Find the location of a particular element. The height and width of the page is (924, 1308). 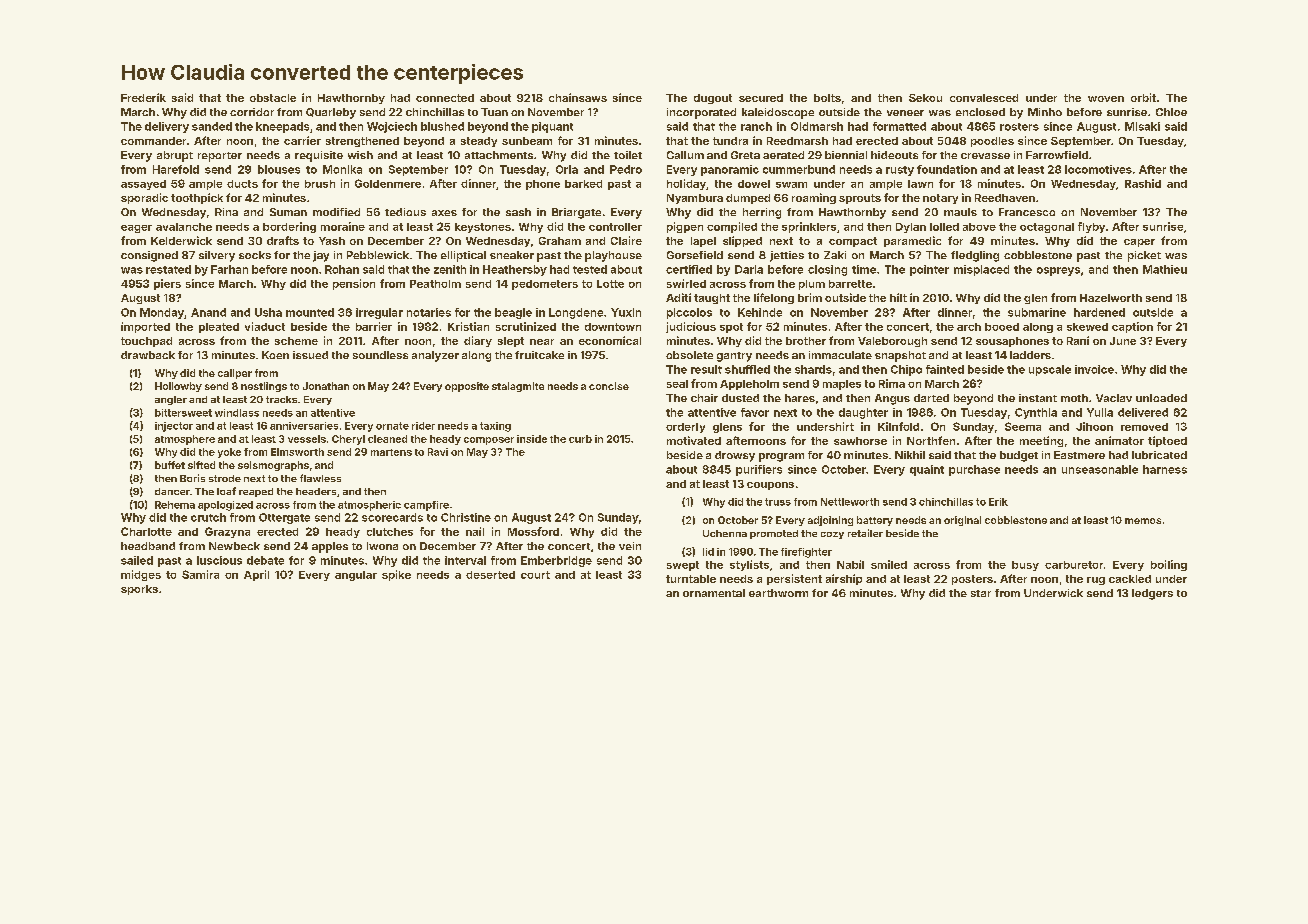

quaint is located at coordinates (927, 470).
